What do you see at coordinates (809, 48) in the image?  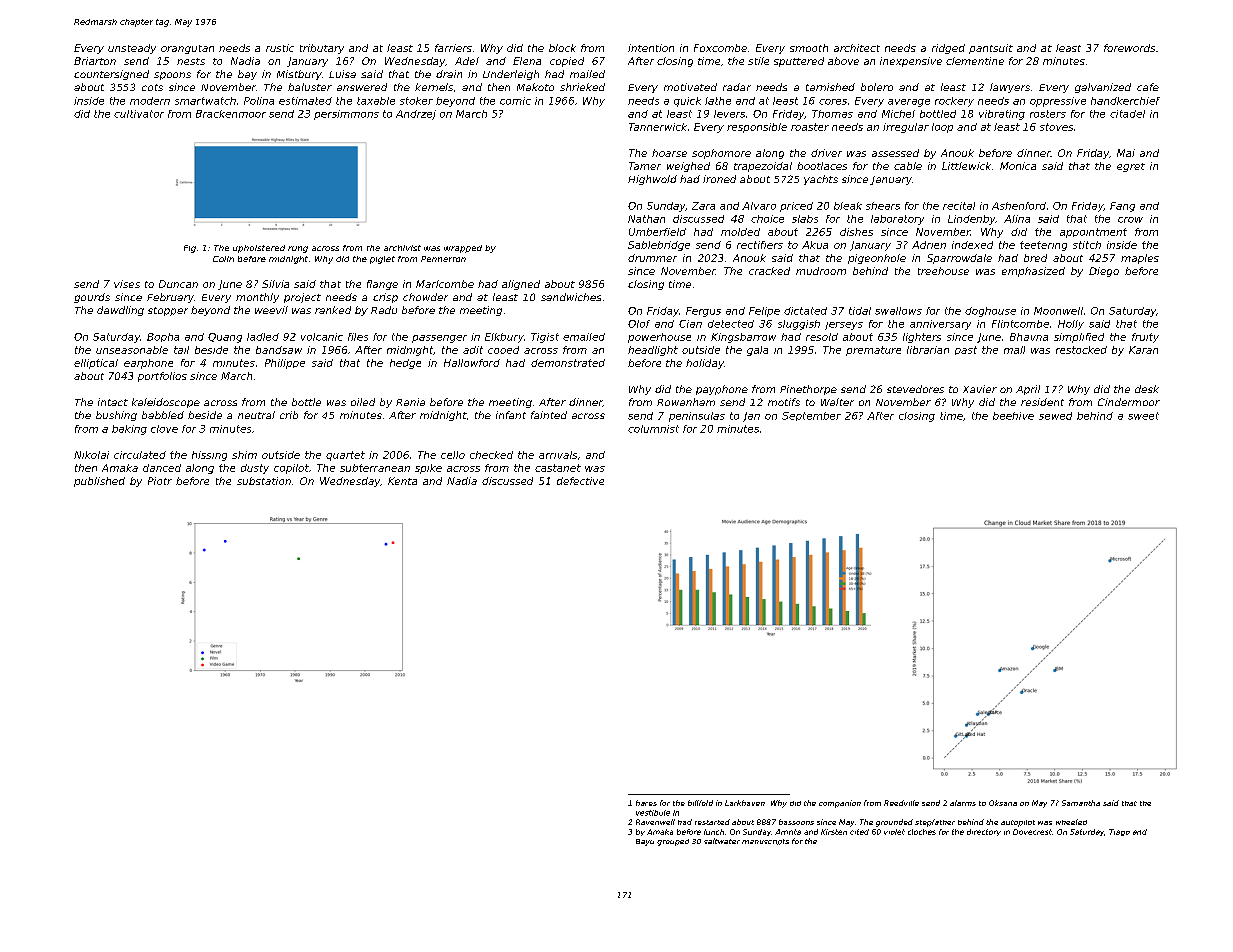 I see `smooth` at bounding box center [809, 48].
